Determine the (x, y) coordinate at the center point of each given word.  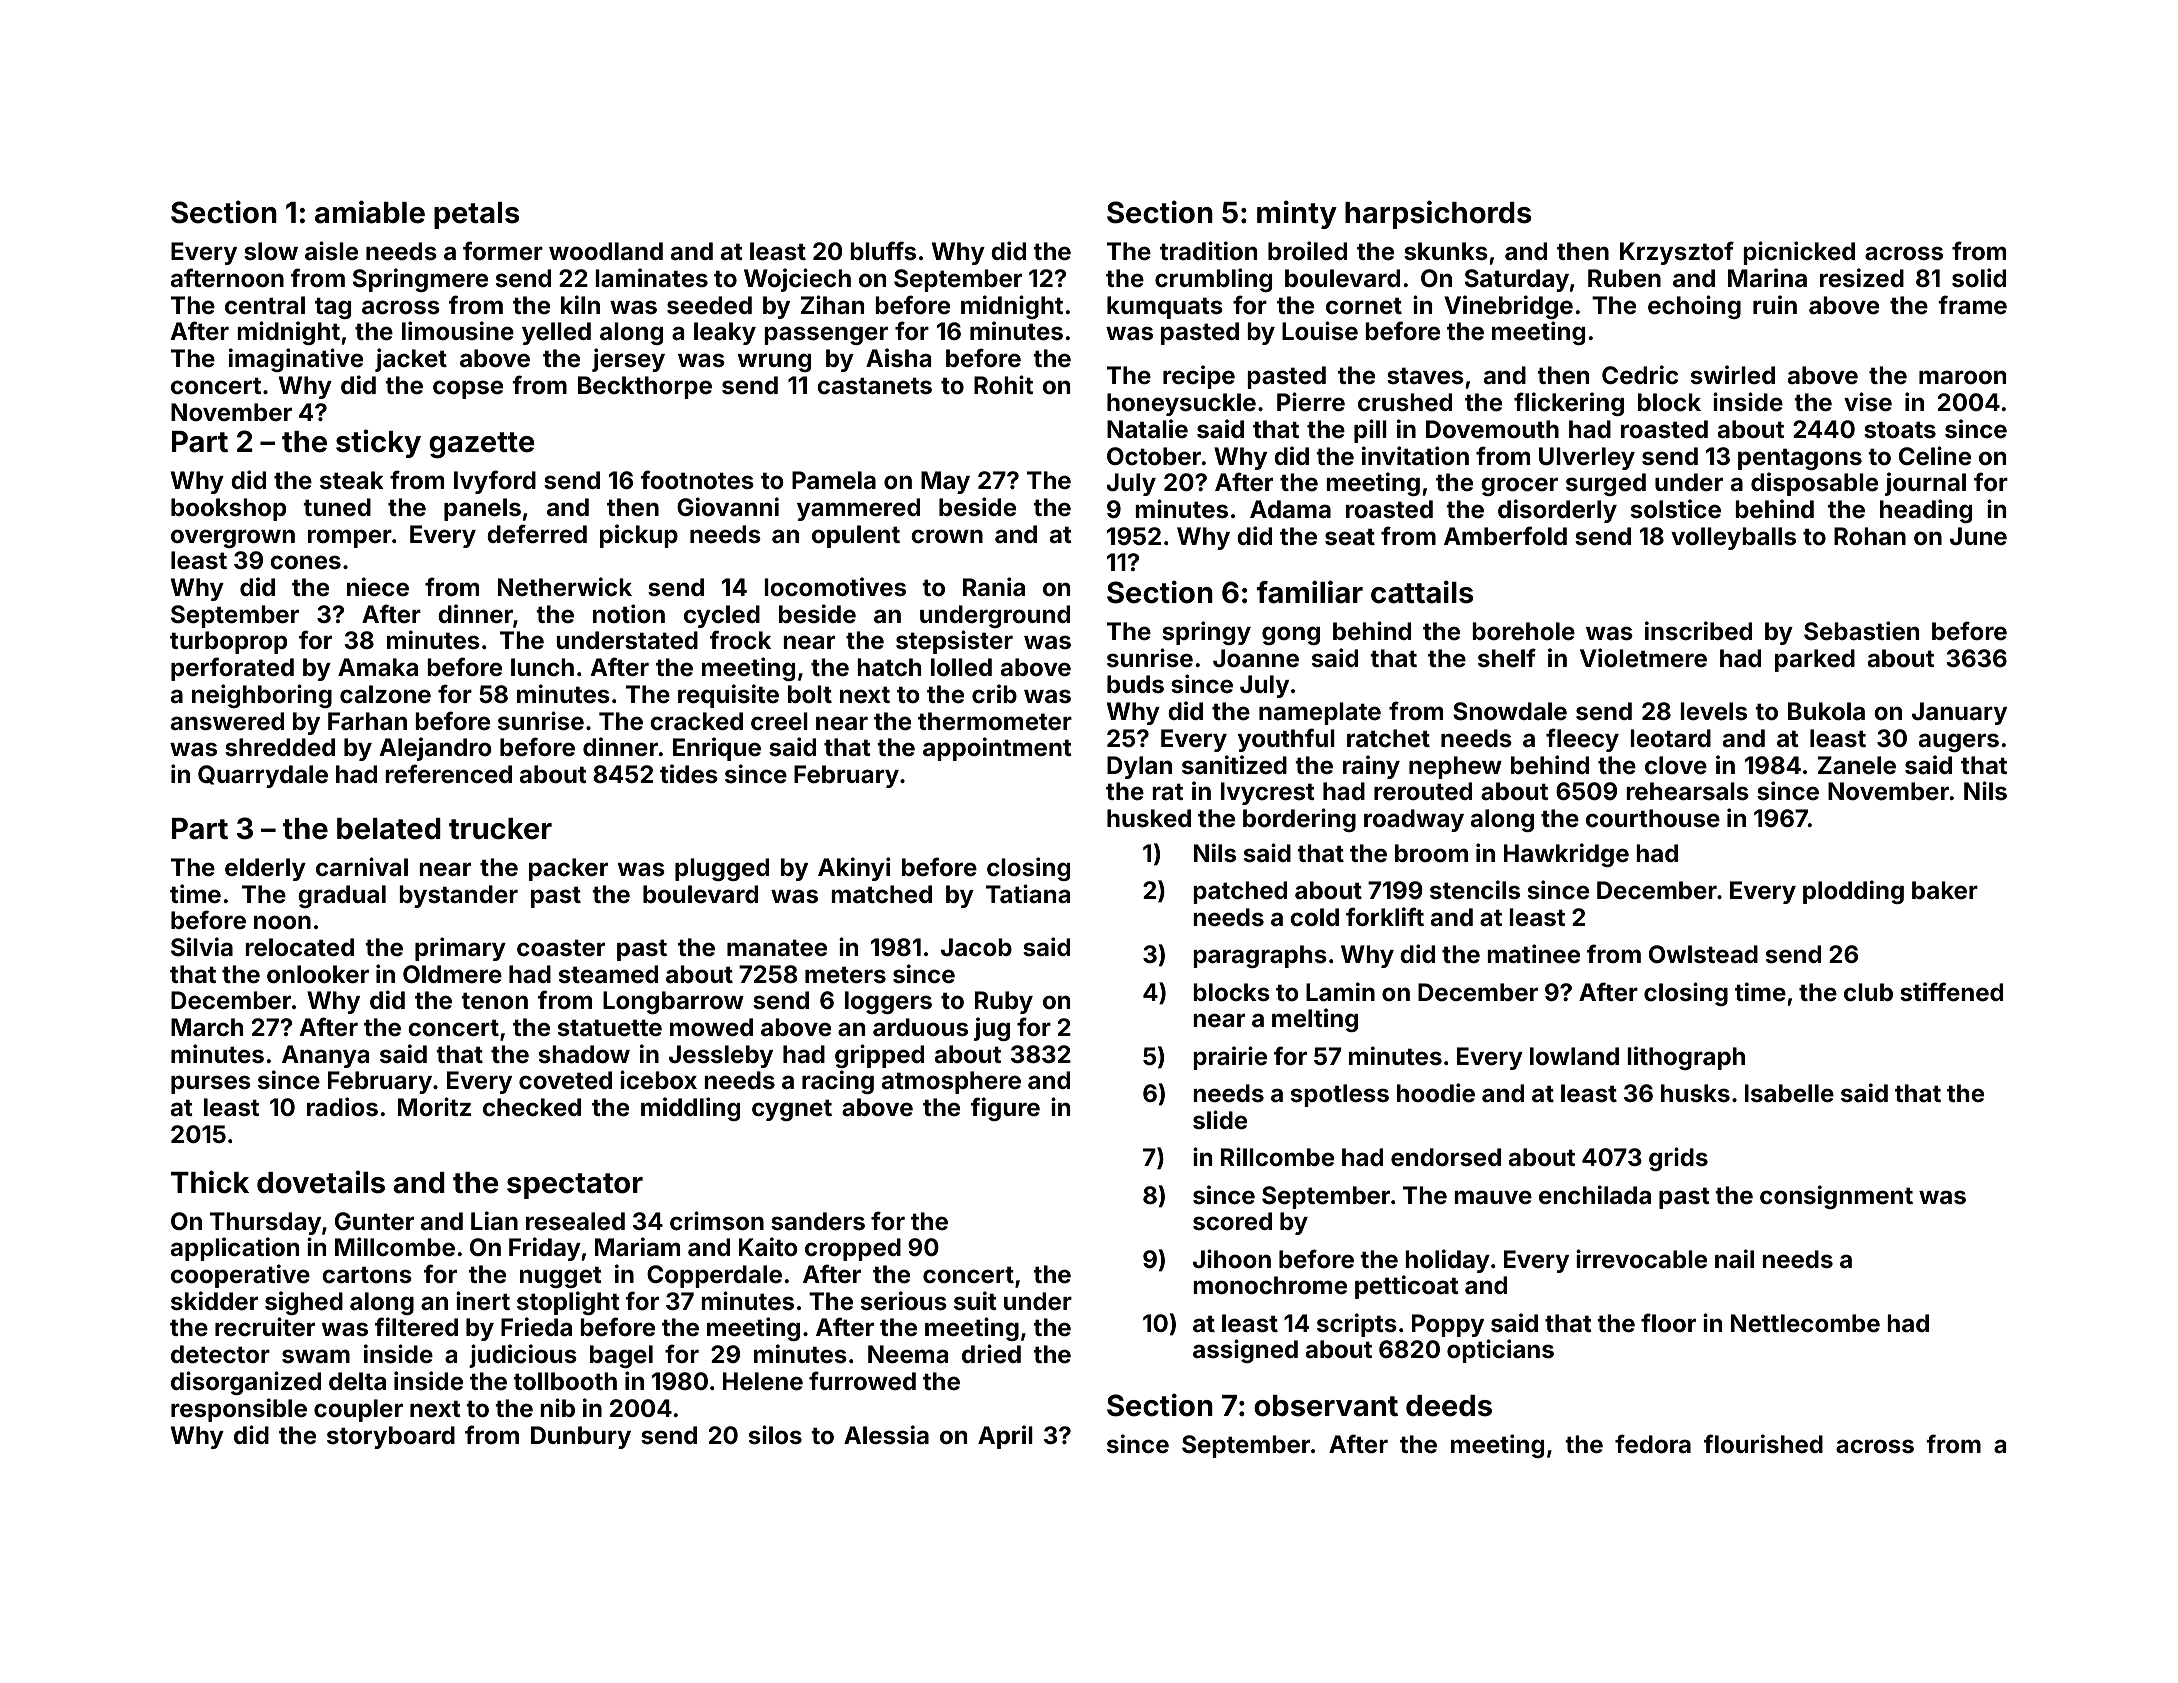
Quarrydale (263, 776)
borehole (1523, 631)
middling (690, 1109)
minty (1297, 214)
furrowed (862, 1381)
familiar (1310, 592)
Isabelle (1789, 1093)
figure (1005, 1109)
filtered (416, 1327)
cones (305, 562)
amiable (370, 212)
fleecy (1582, 740)
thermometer (995, 721)
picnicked (1799, 253)
